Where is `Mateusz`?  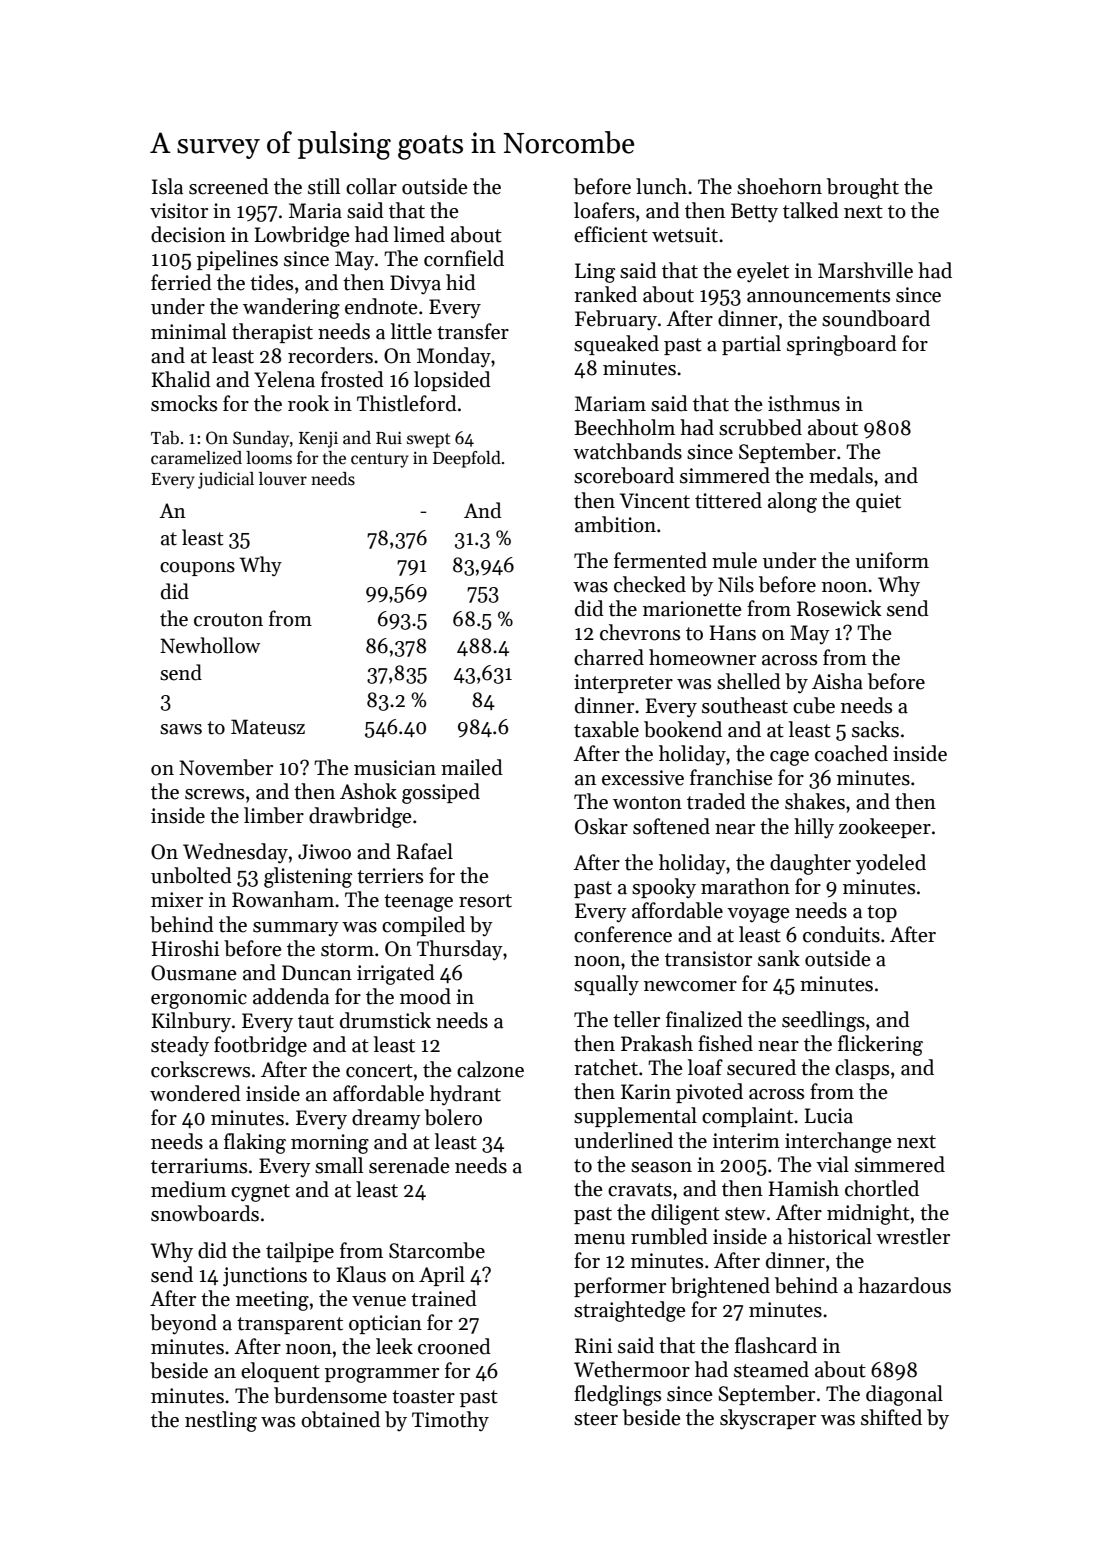
Mateusz is located at coordinates (268, 727).
